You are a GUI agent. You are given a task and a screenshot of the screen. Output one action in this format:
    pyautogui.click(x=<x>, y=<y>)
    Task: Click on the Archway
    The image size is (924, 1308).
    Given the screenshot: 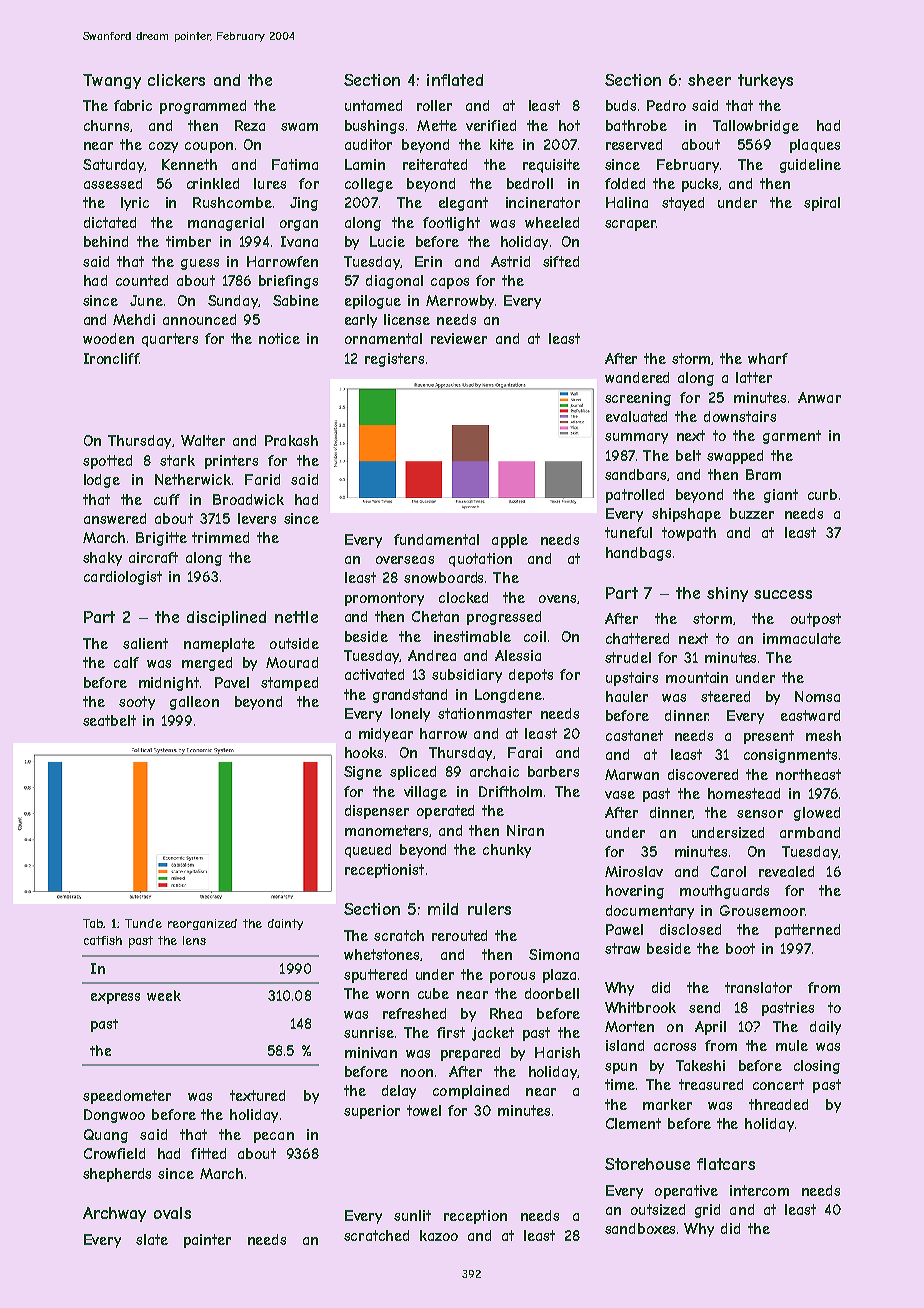 What is the action you would take?
    pyautogui.click(x=114, y=1214)
